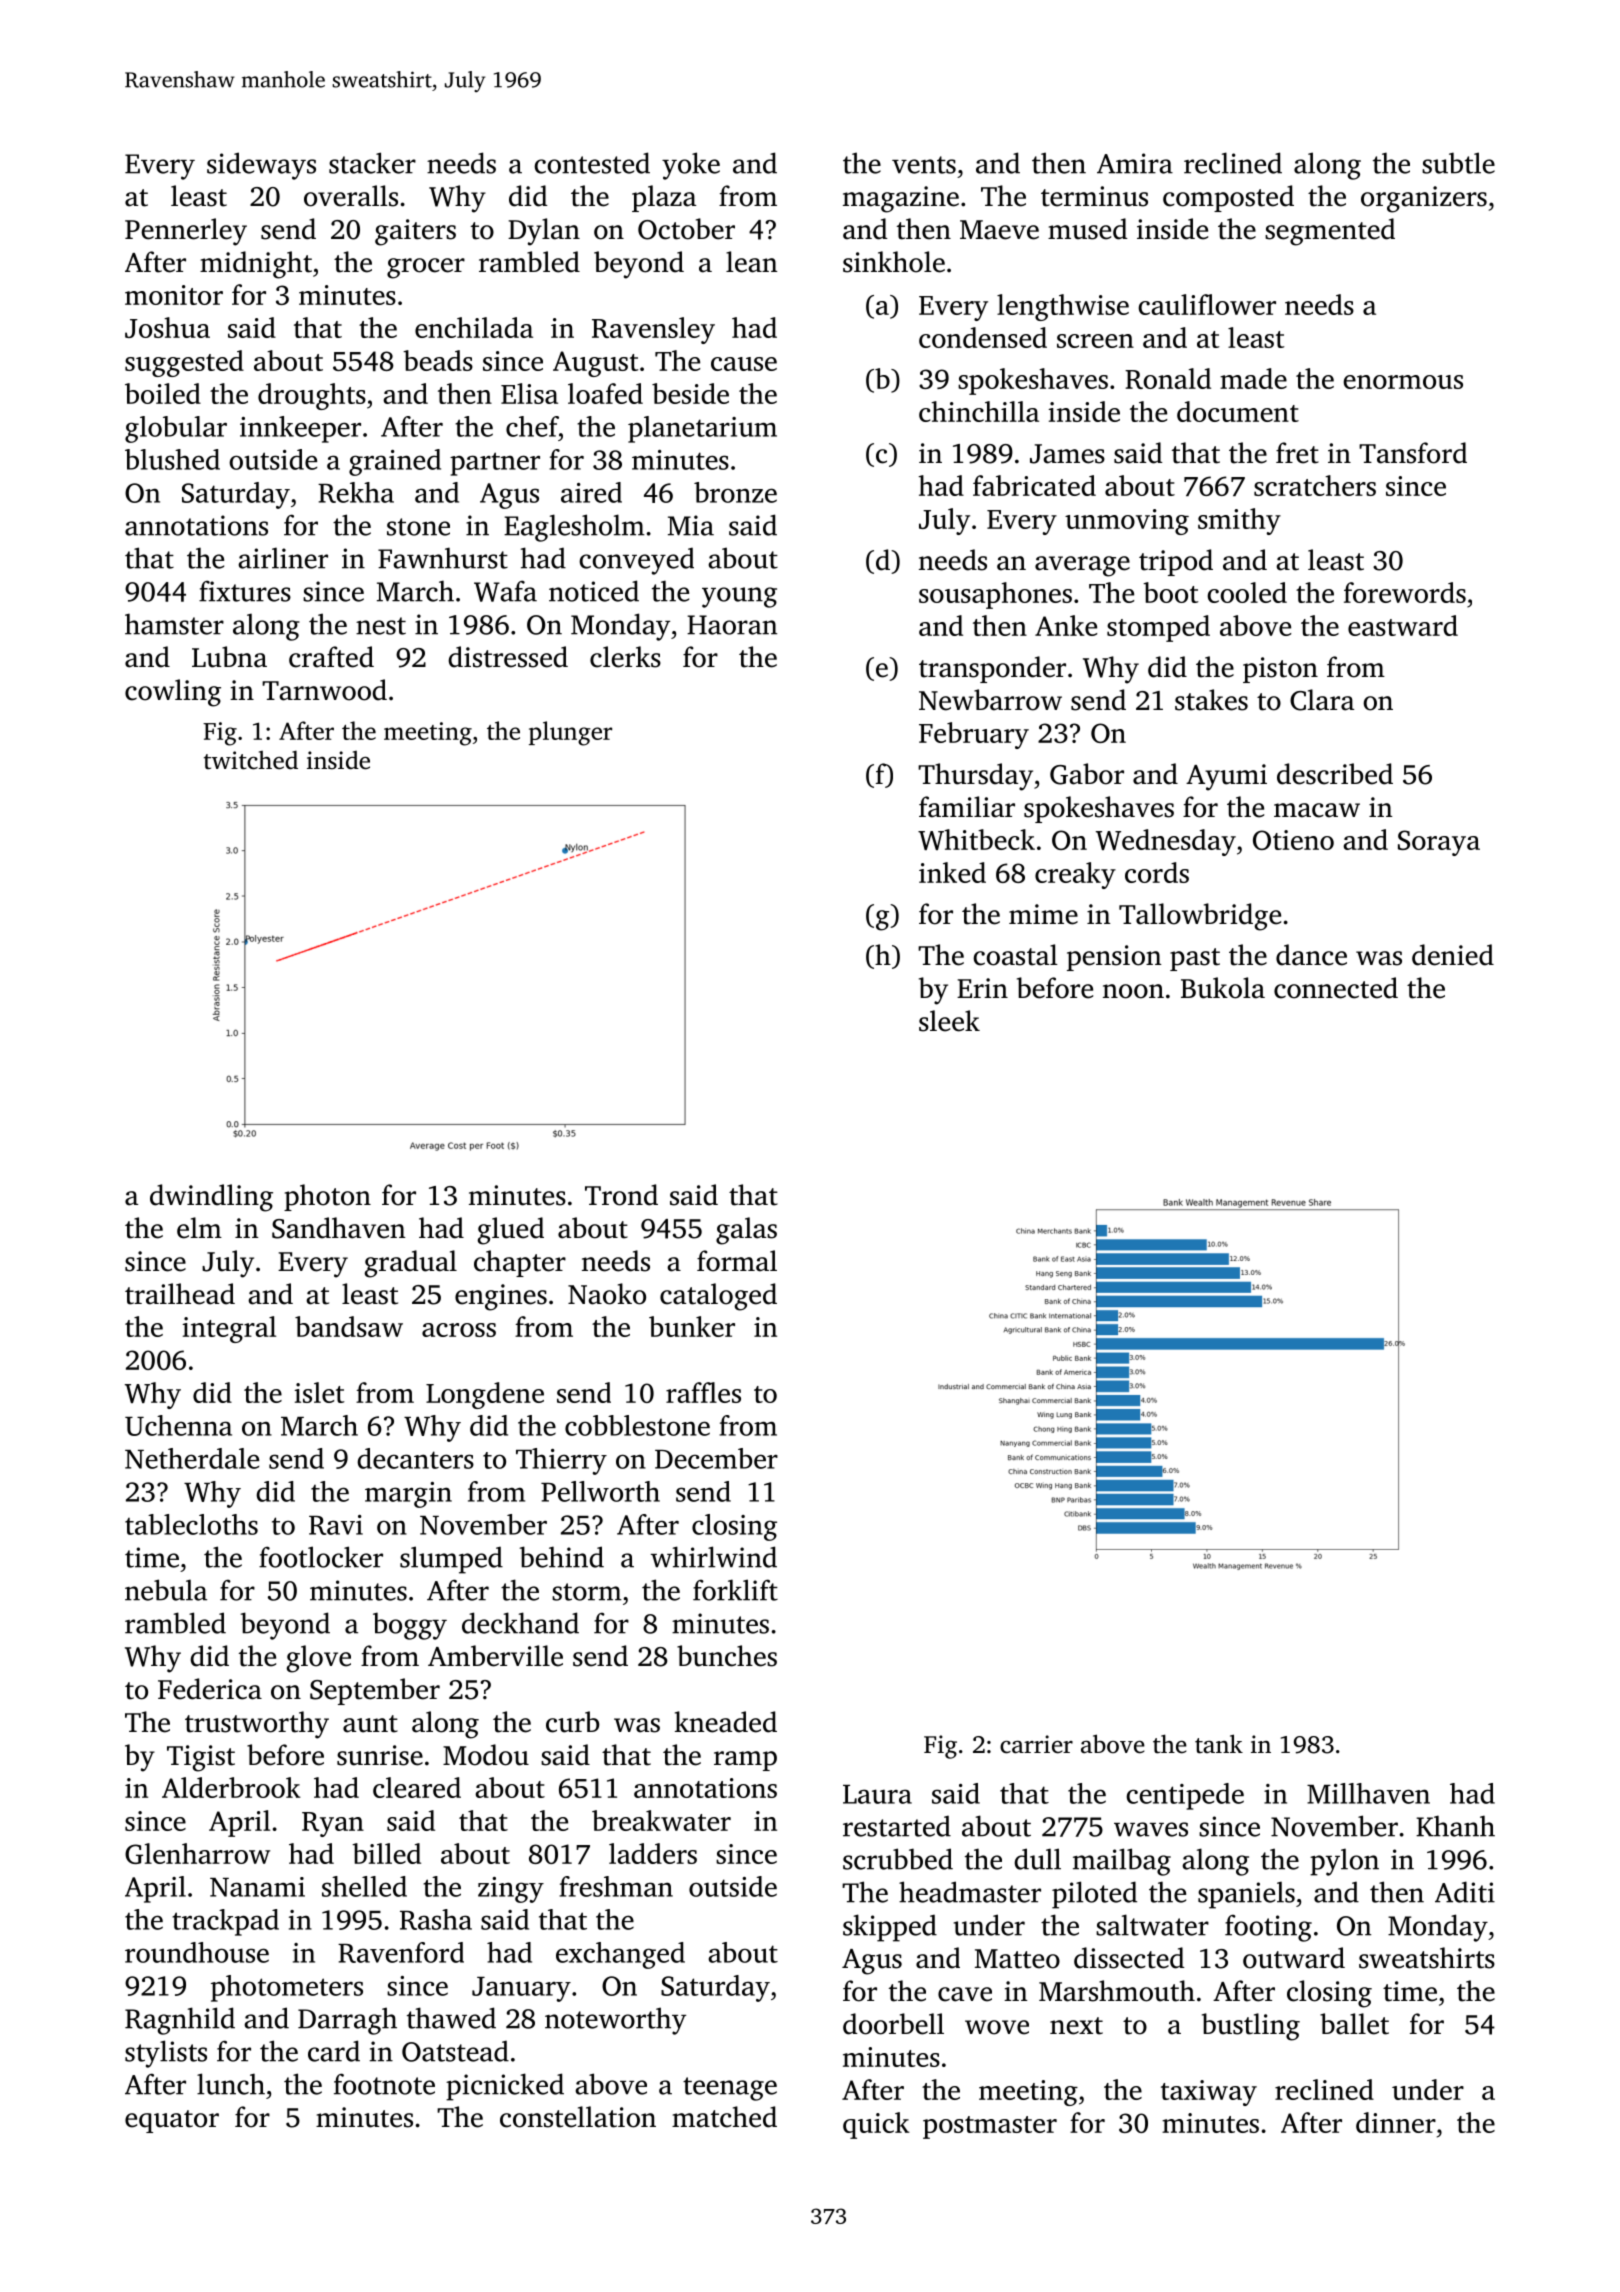  I want to click on ballet, so click(1354, 2024).
